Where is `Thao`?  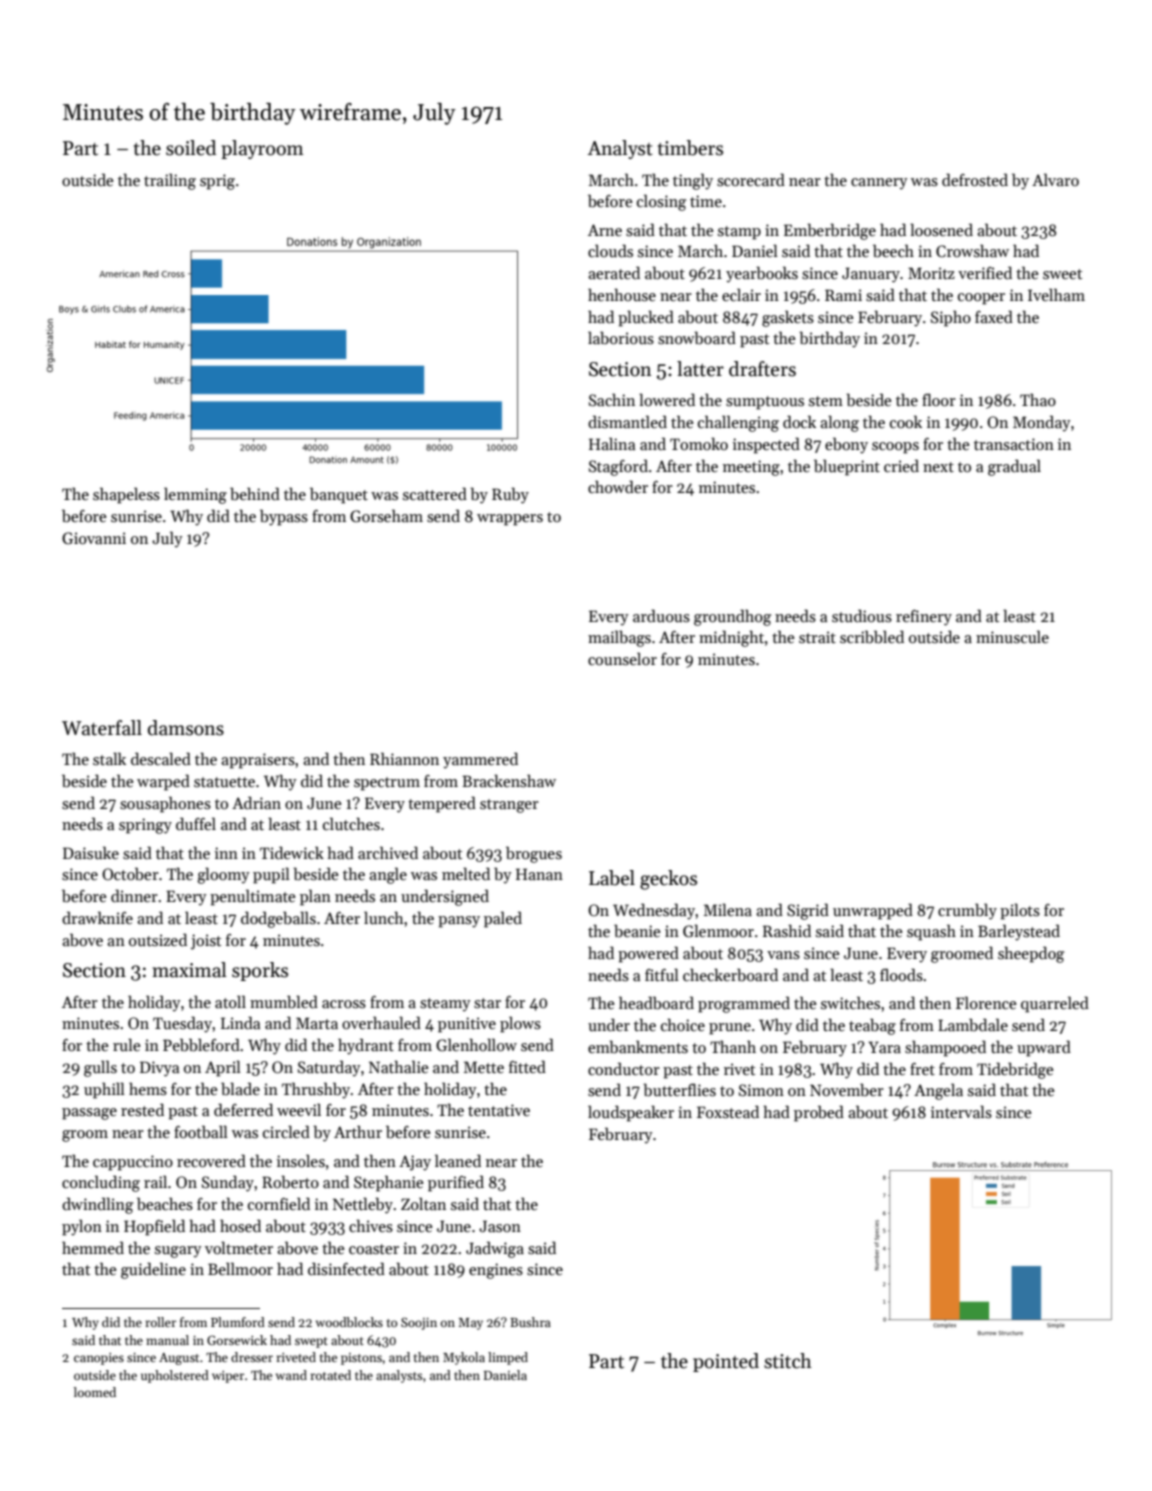
Thao is located at coordinates (1038, 399).
